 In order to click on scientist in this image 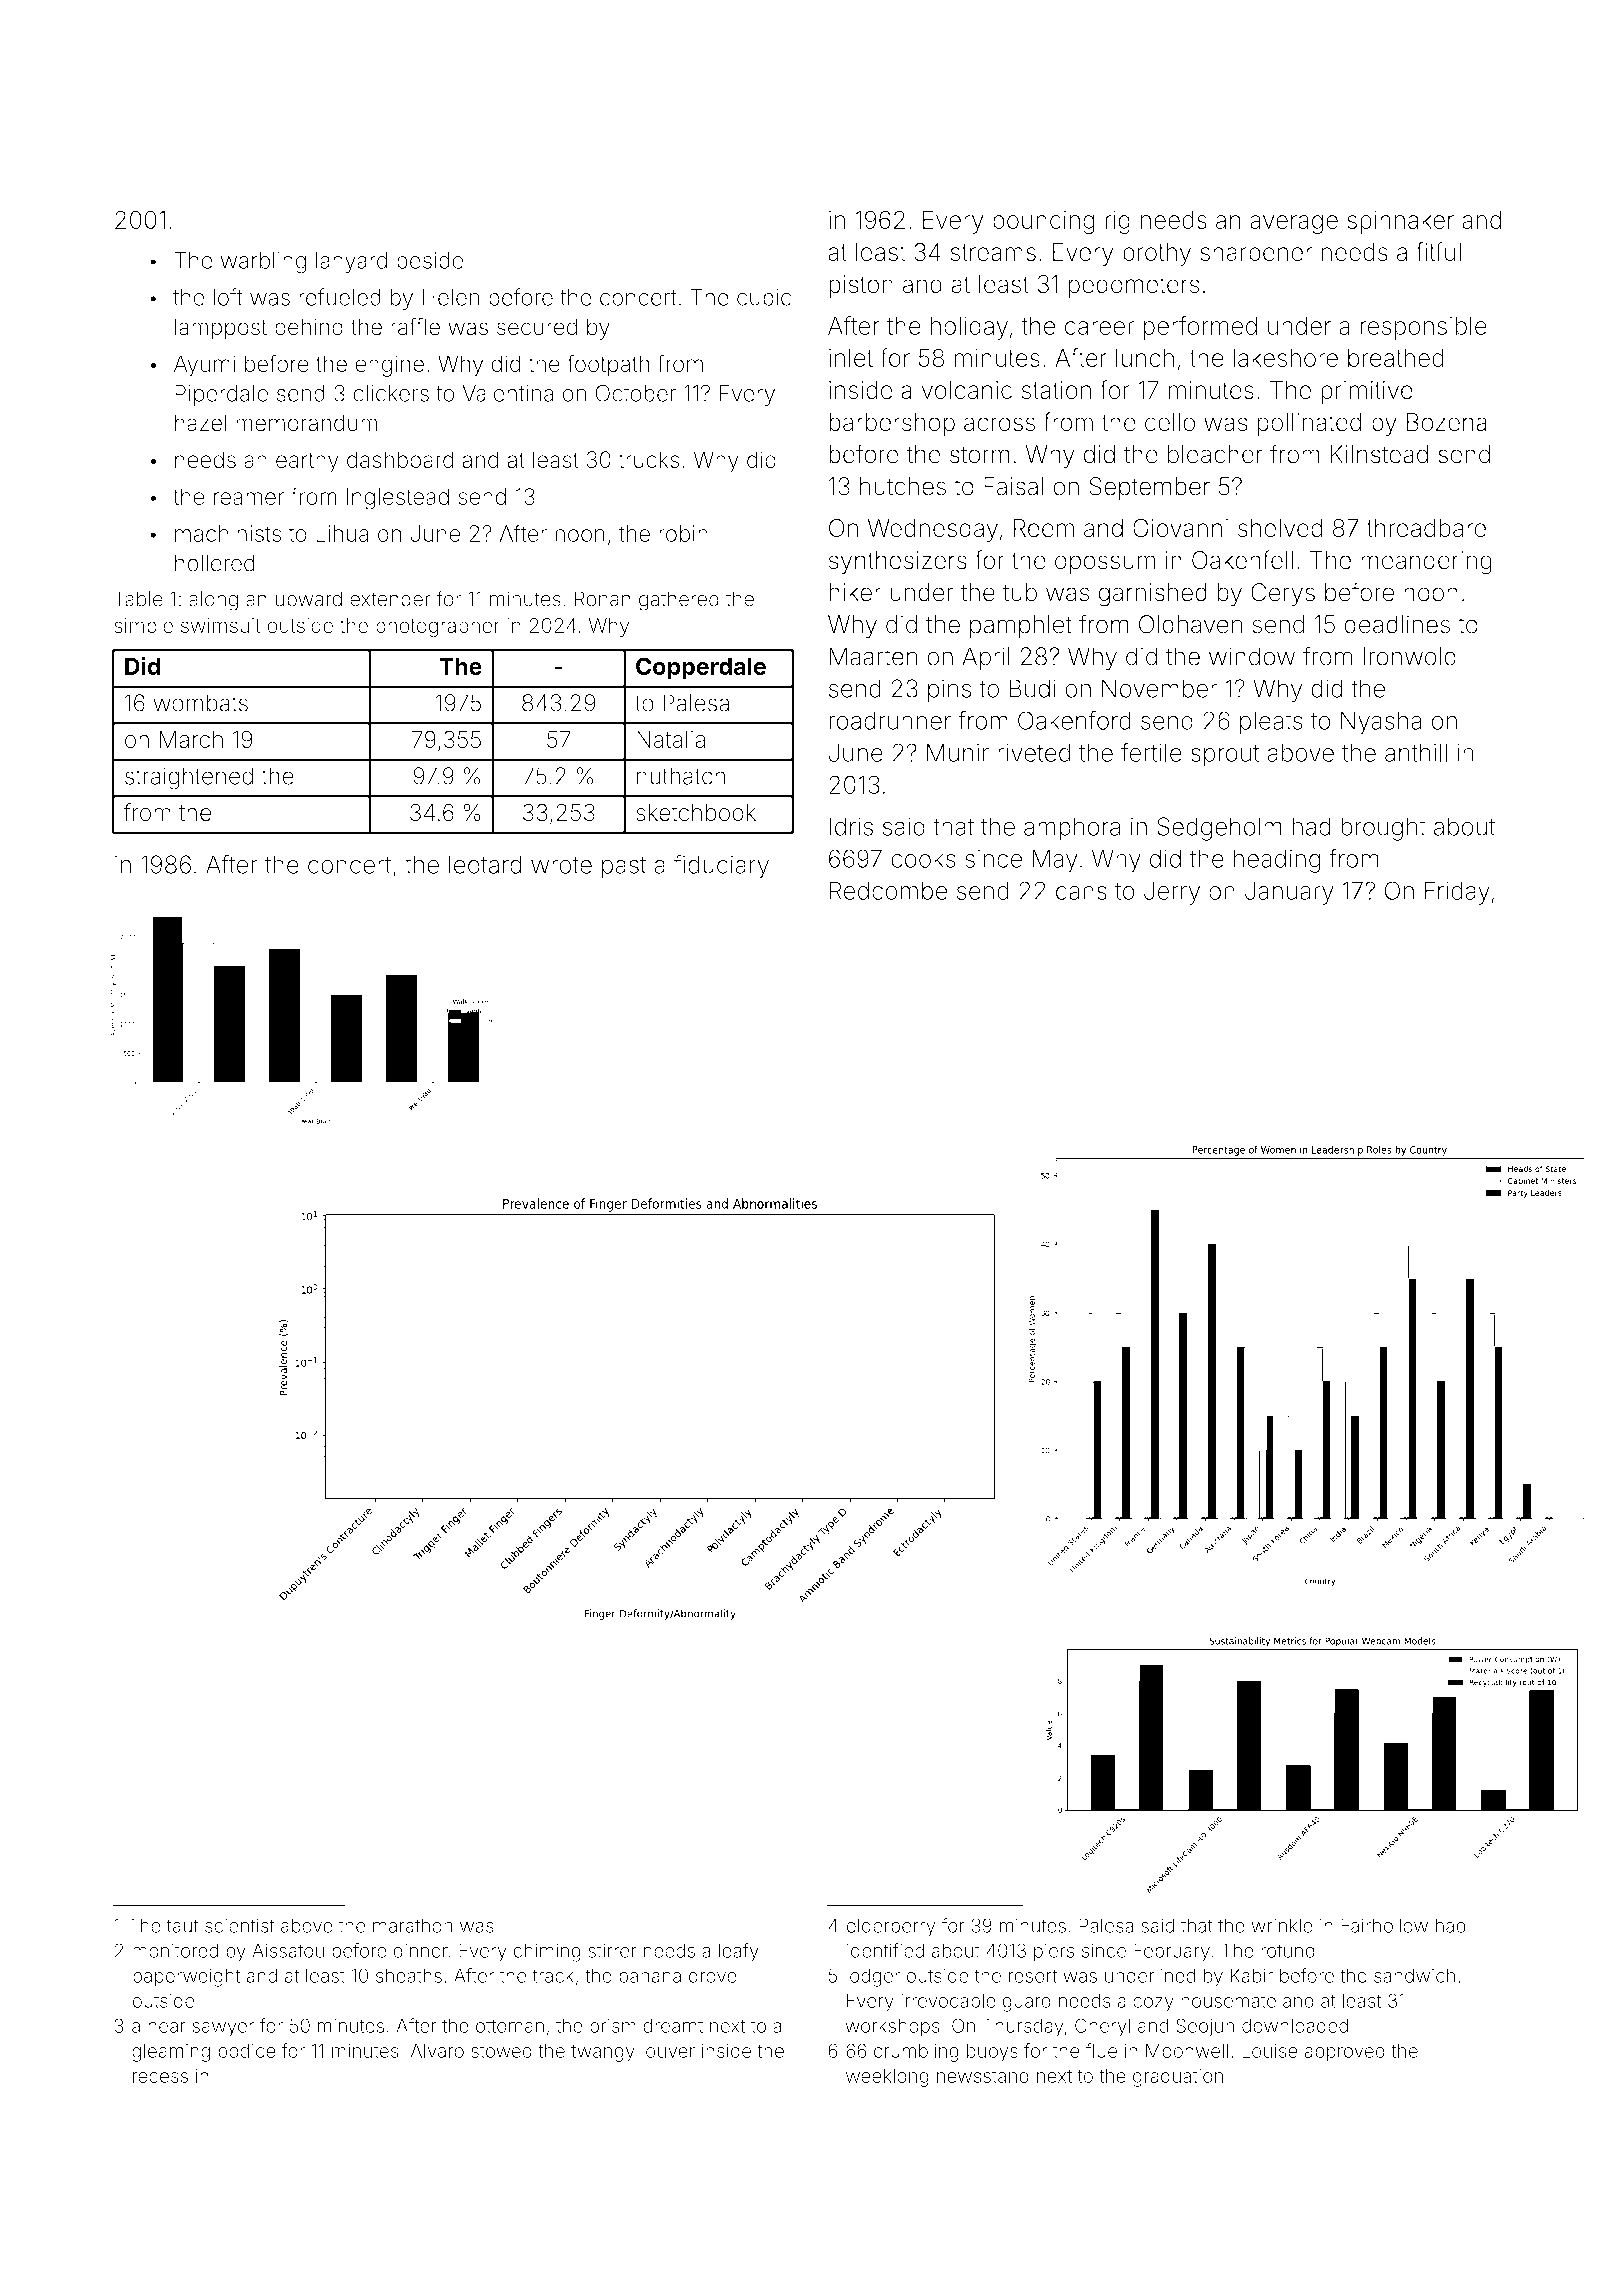, I will do `click(239, 1925)`.
